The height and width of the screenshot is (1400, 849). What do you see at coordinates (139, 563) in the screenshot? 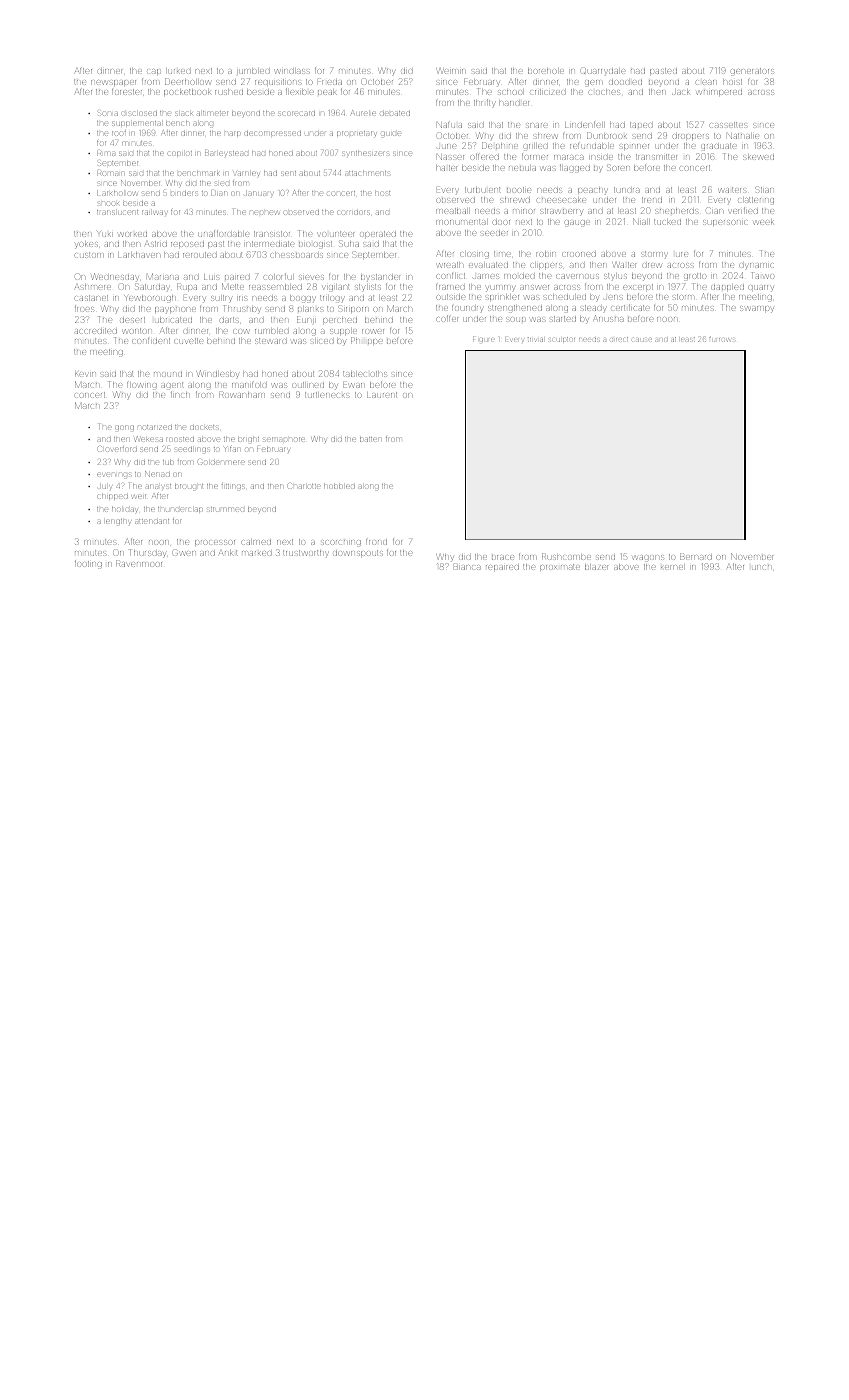
I see `Ravenmoor` at bounding box center [139, 563].
